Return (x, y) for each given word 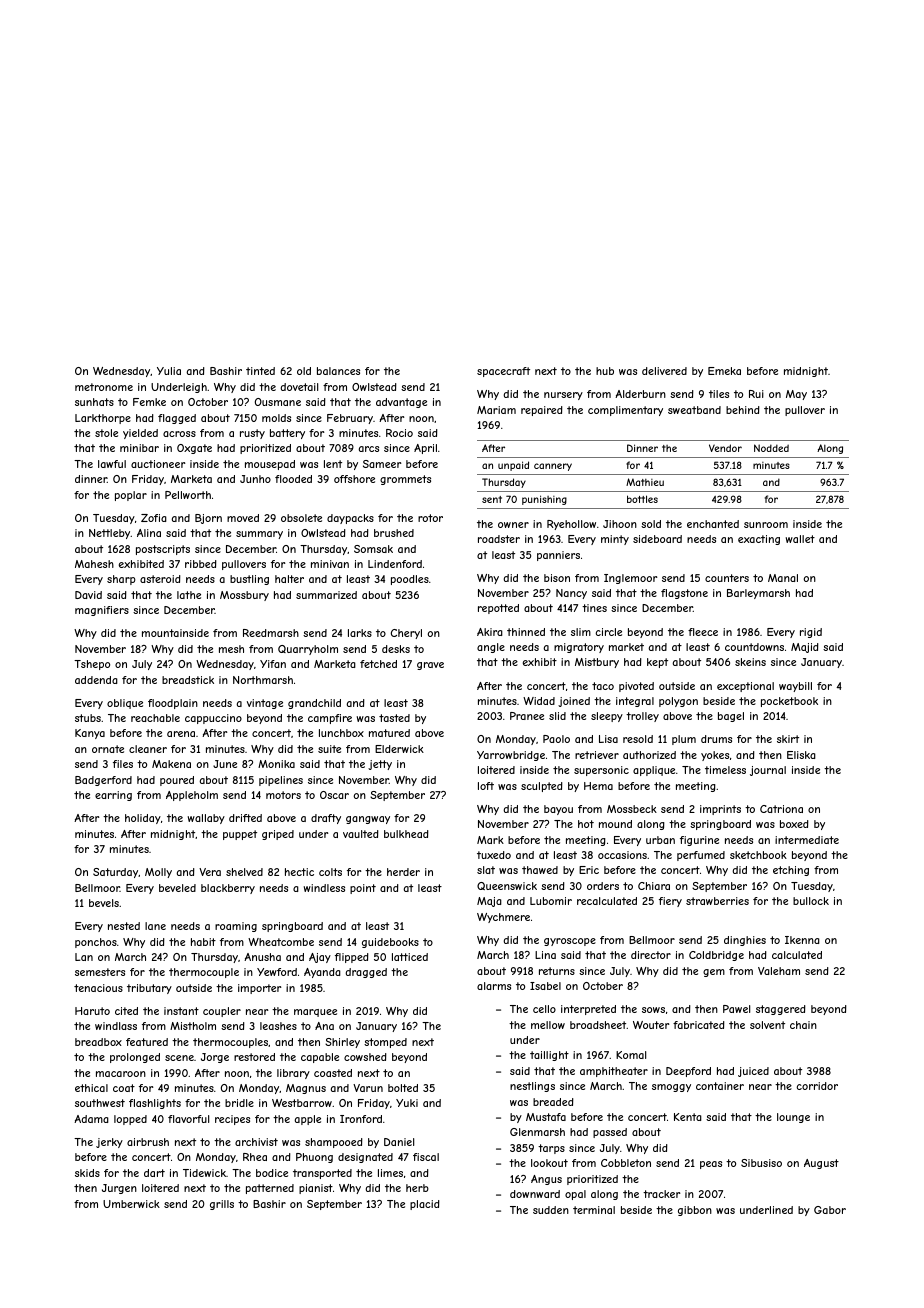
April (425, 449)
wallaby (206, 819)
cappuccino (213, 719)
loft (486, 786)
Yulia (169, 371)
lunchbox (341, 733)
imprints (720, 810)
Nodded (771, 448)
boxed (794, 824)
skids (87, 1173)
